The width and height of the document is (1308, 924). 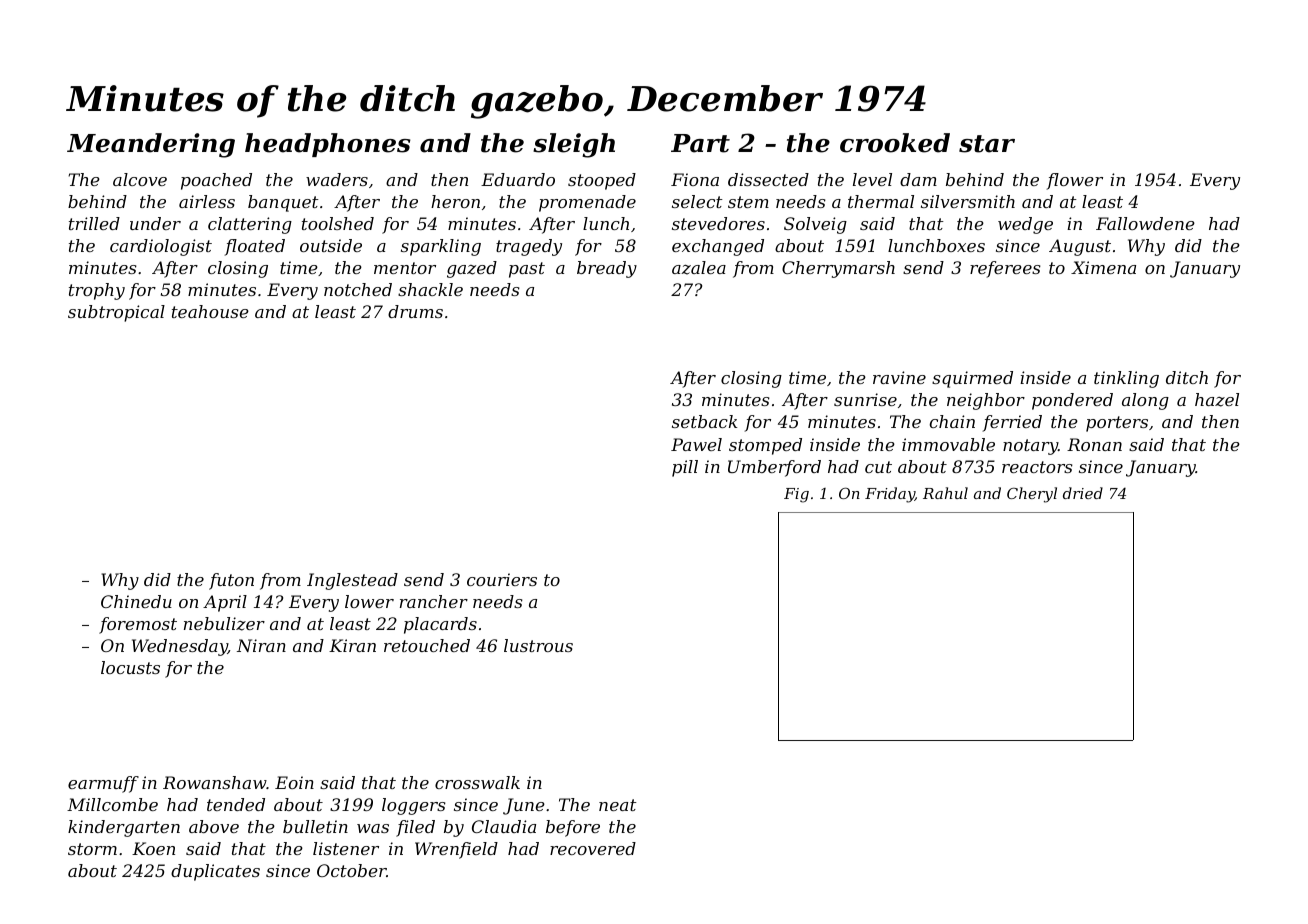 I want to click on Fig, so click(x=796, y=495).
